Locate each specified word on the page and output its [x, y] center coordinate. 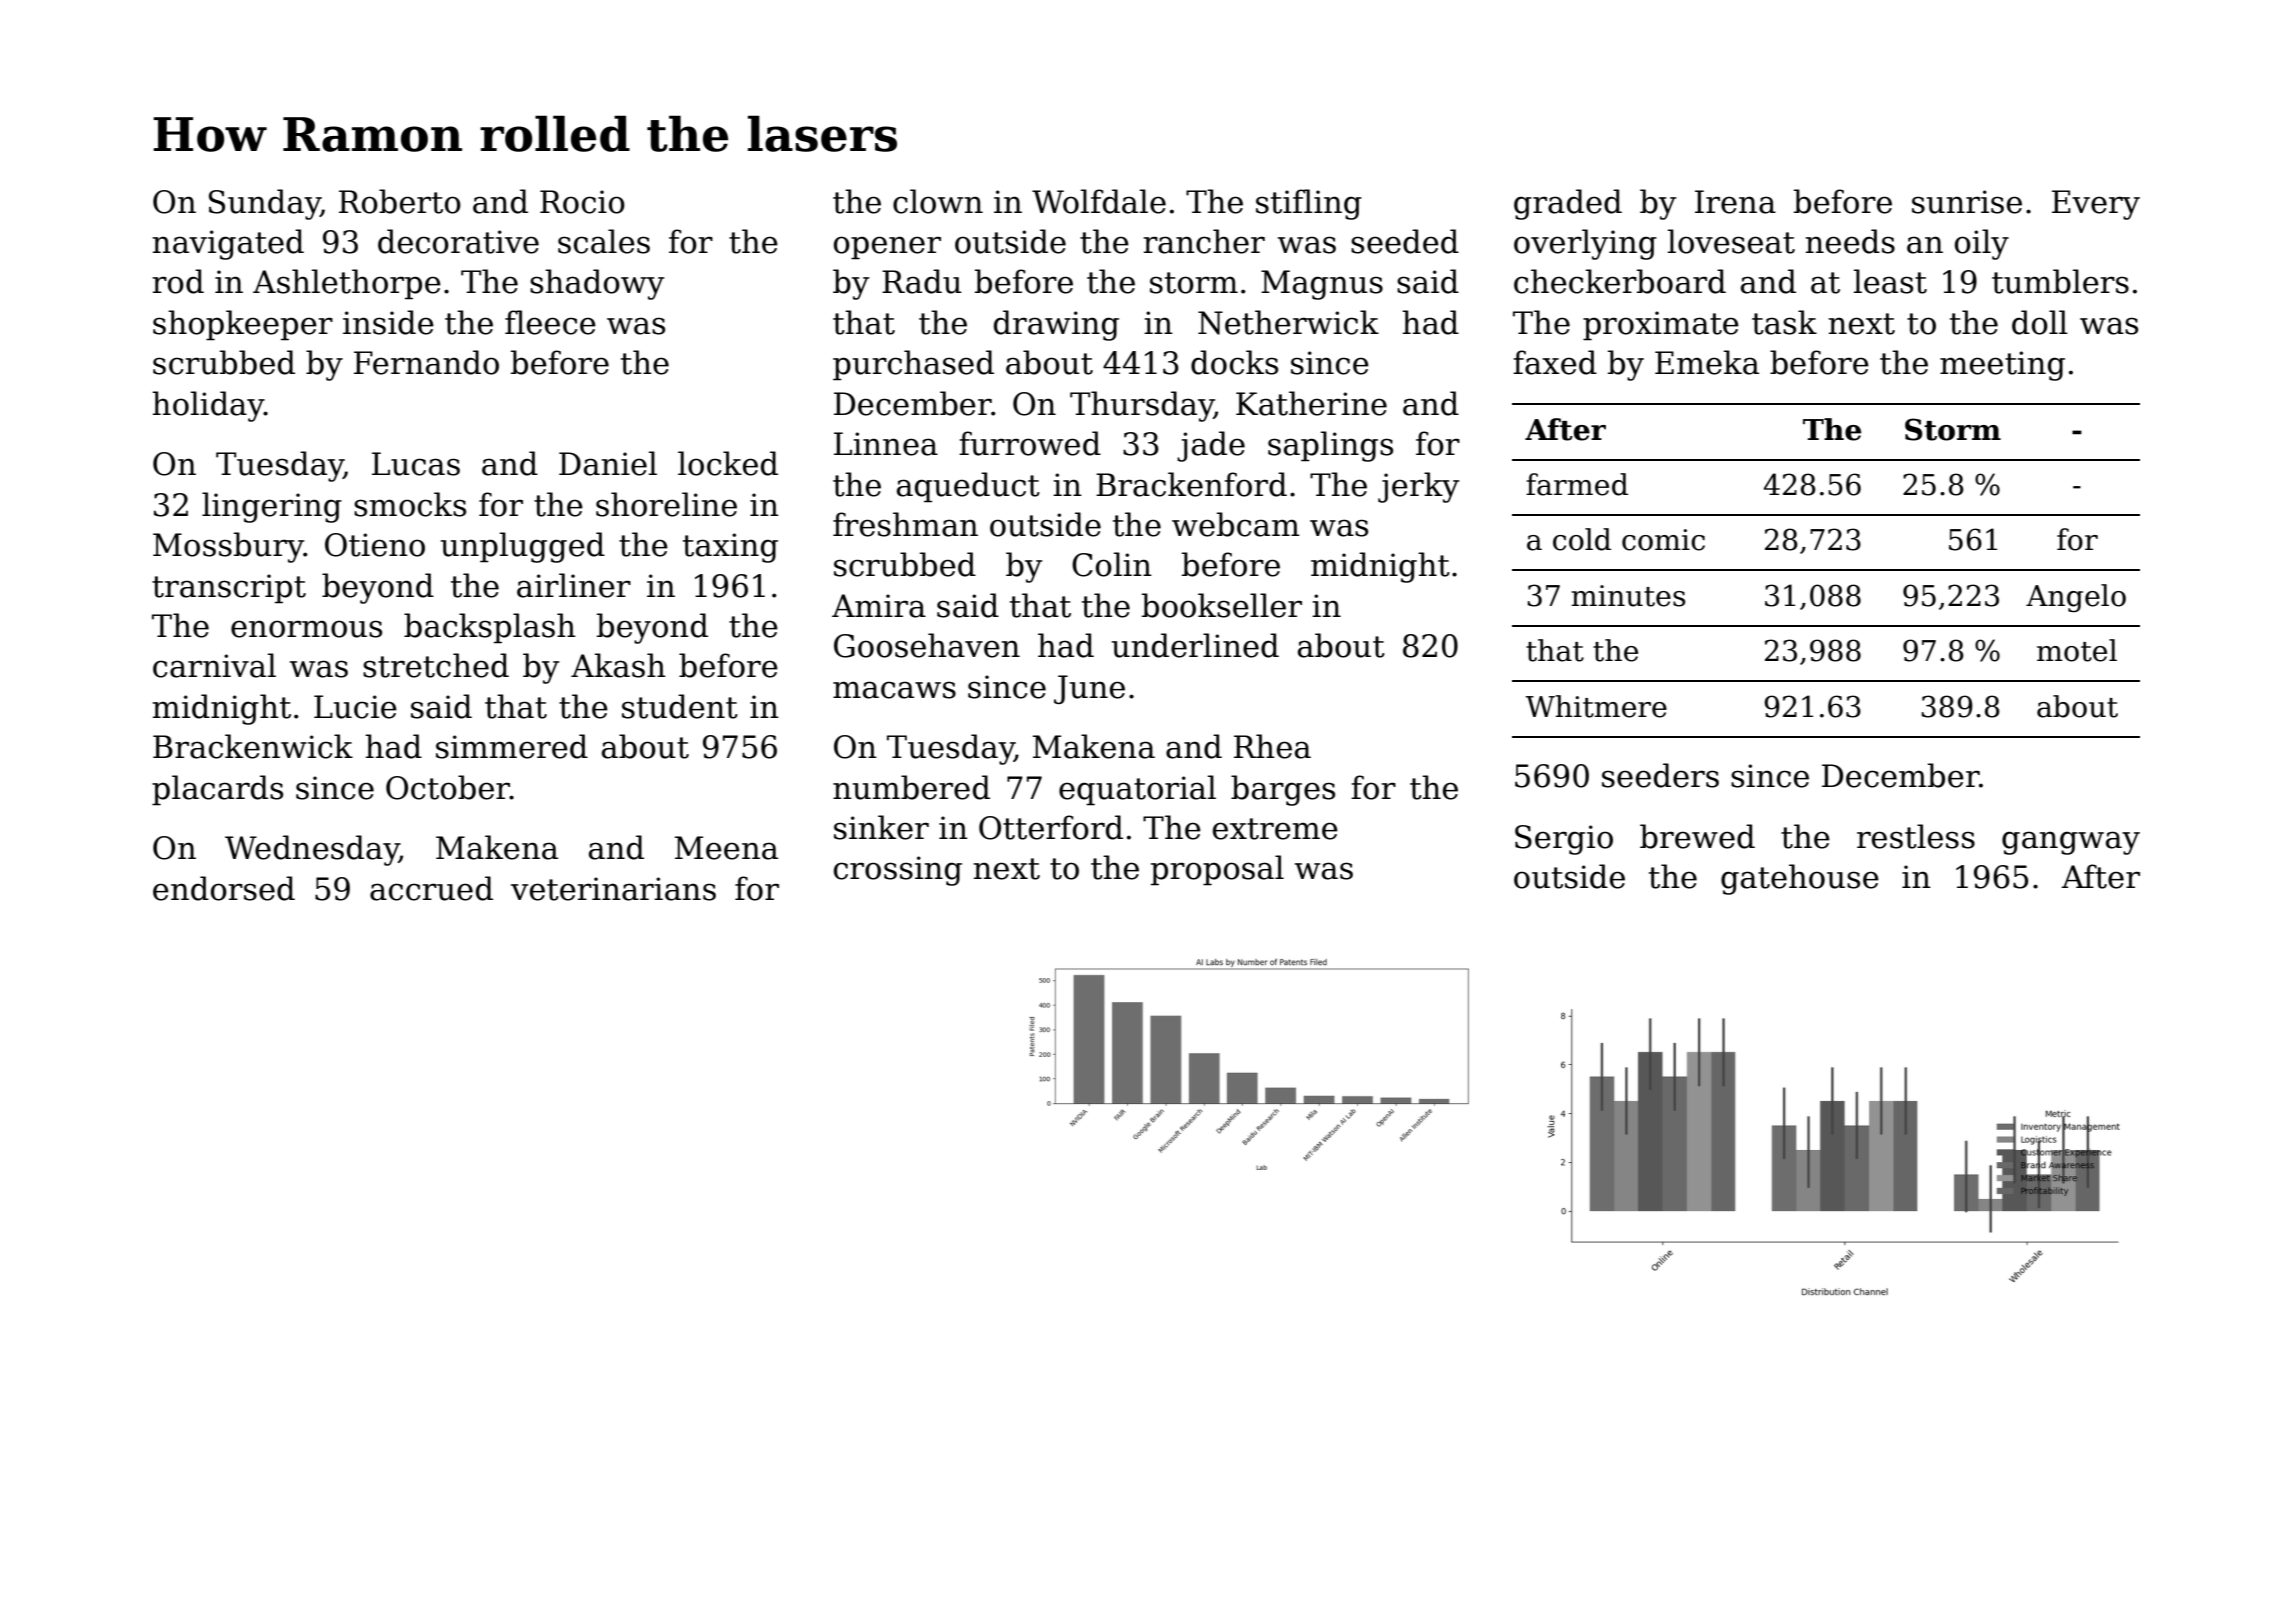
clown [938, 201]
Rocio [582, 202]
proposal [1217, 870]
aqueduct [968, 487]
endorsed [224, 888]
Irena [1735, 202]
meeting [2002, 366]
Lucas [416, 464]
